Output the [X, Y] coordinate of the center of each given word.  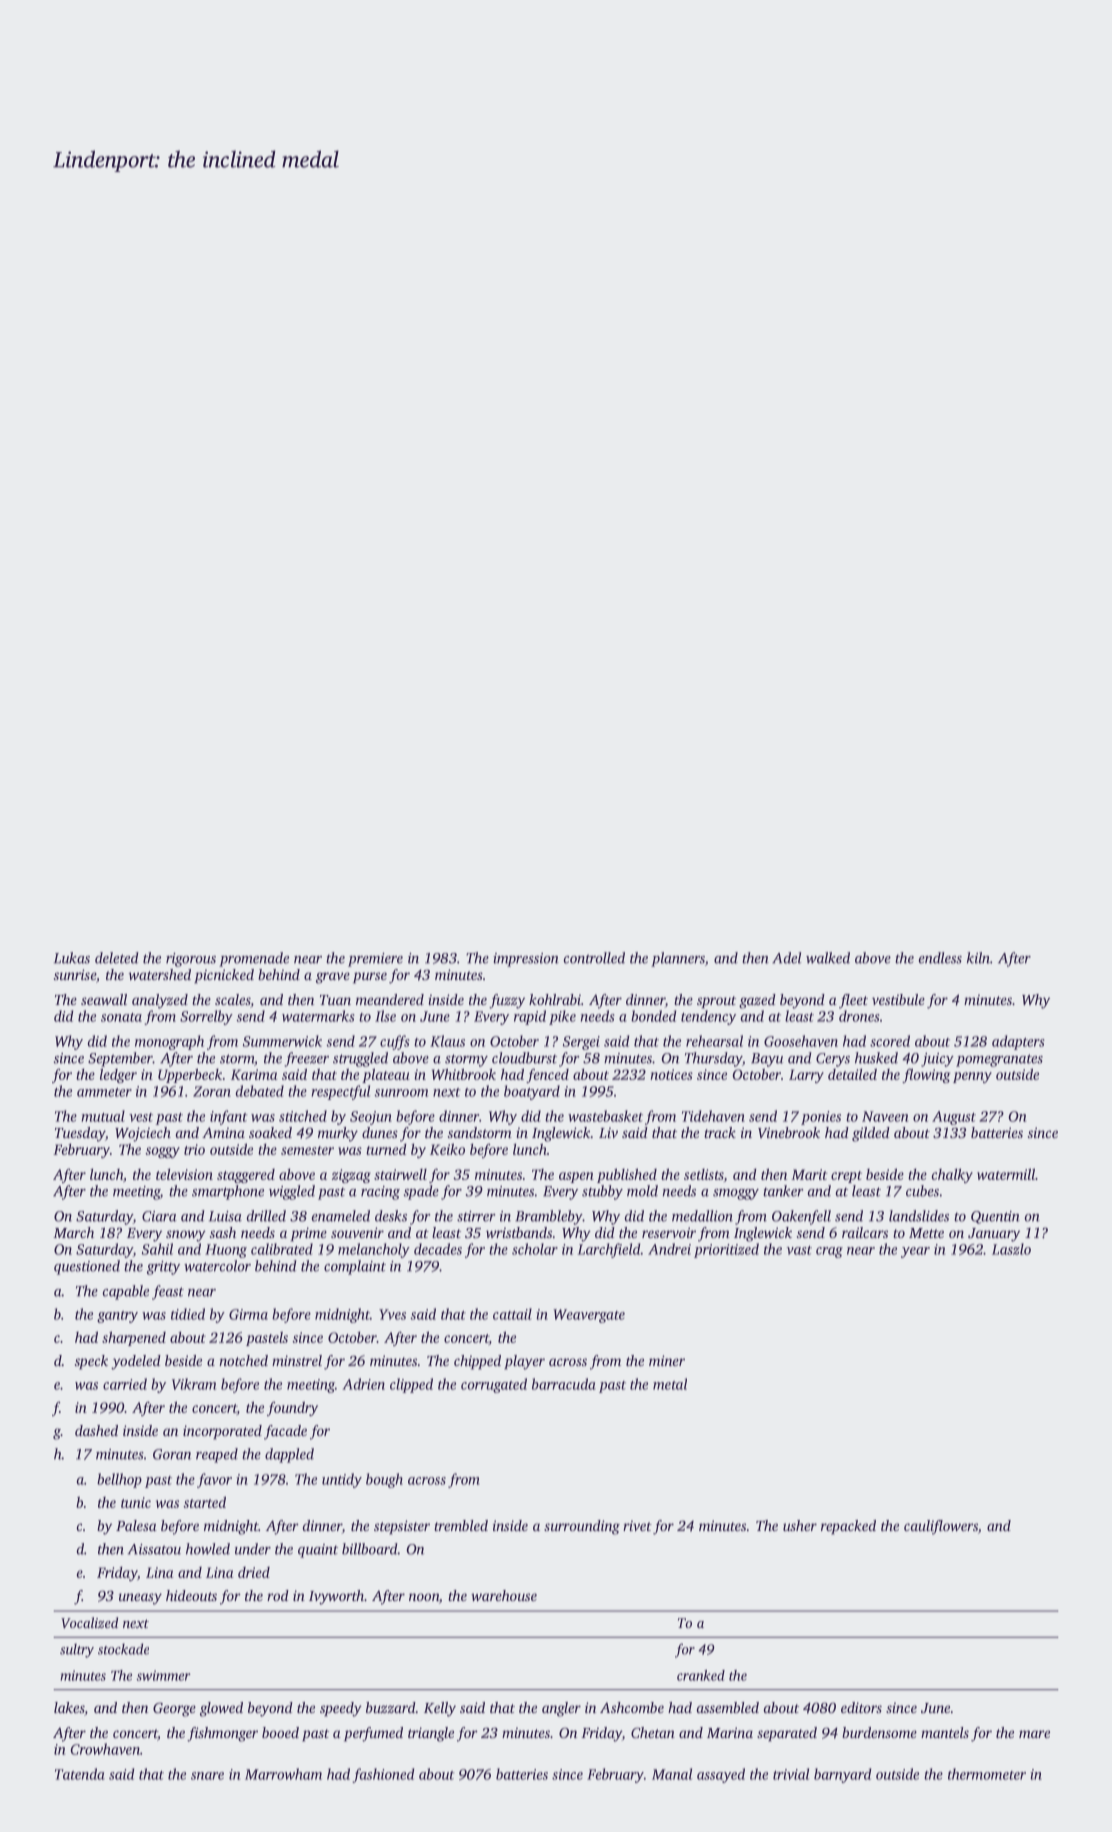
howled [208, 1549]
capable [126, 1292]
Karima [254, 1074]
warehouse [504, 1595]
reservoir [669, 1232]
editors [861, 1707]
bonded [653, 1016]
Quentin [995, 1217]
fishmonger [222, 1734]
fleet [853, 1001]
